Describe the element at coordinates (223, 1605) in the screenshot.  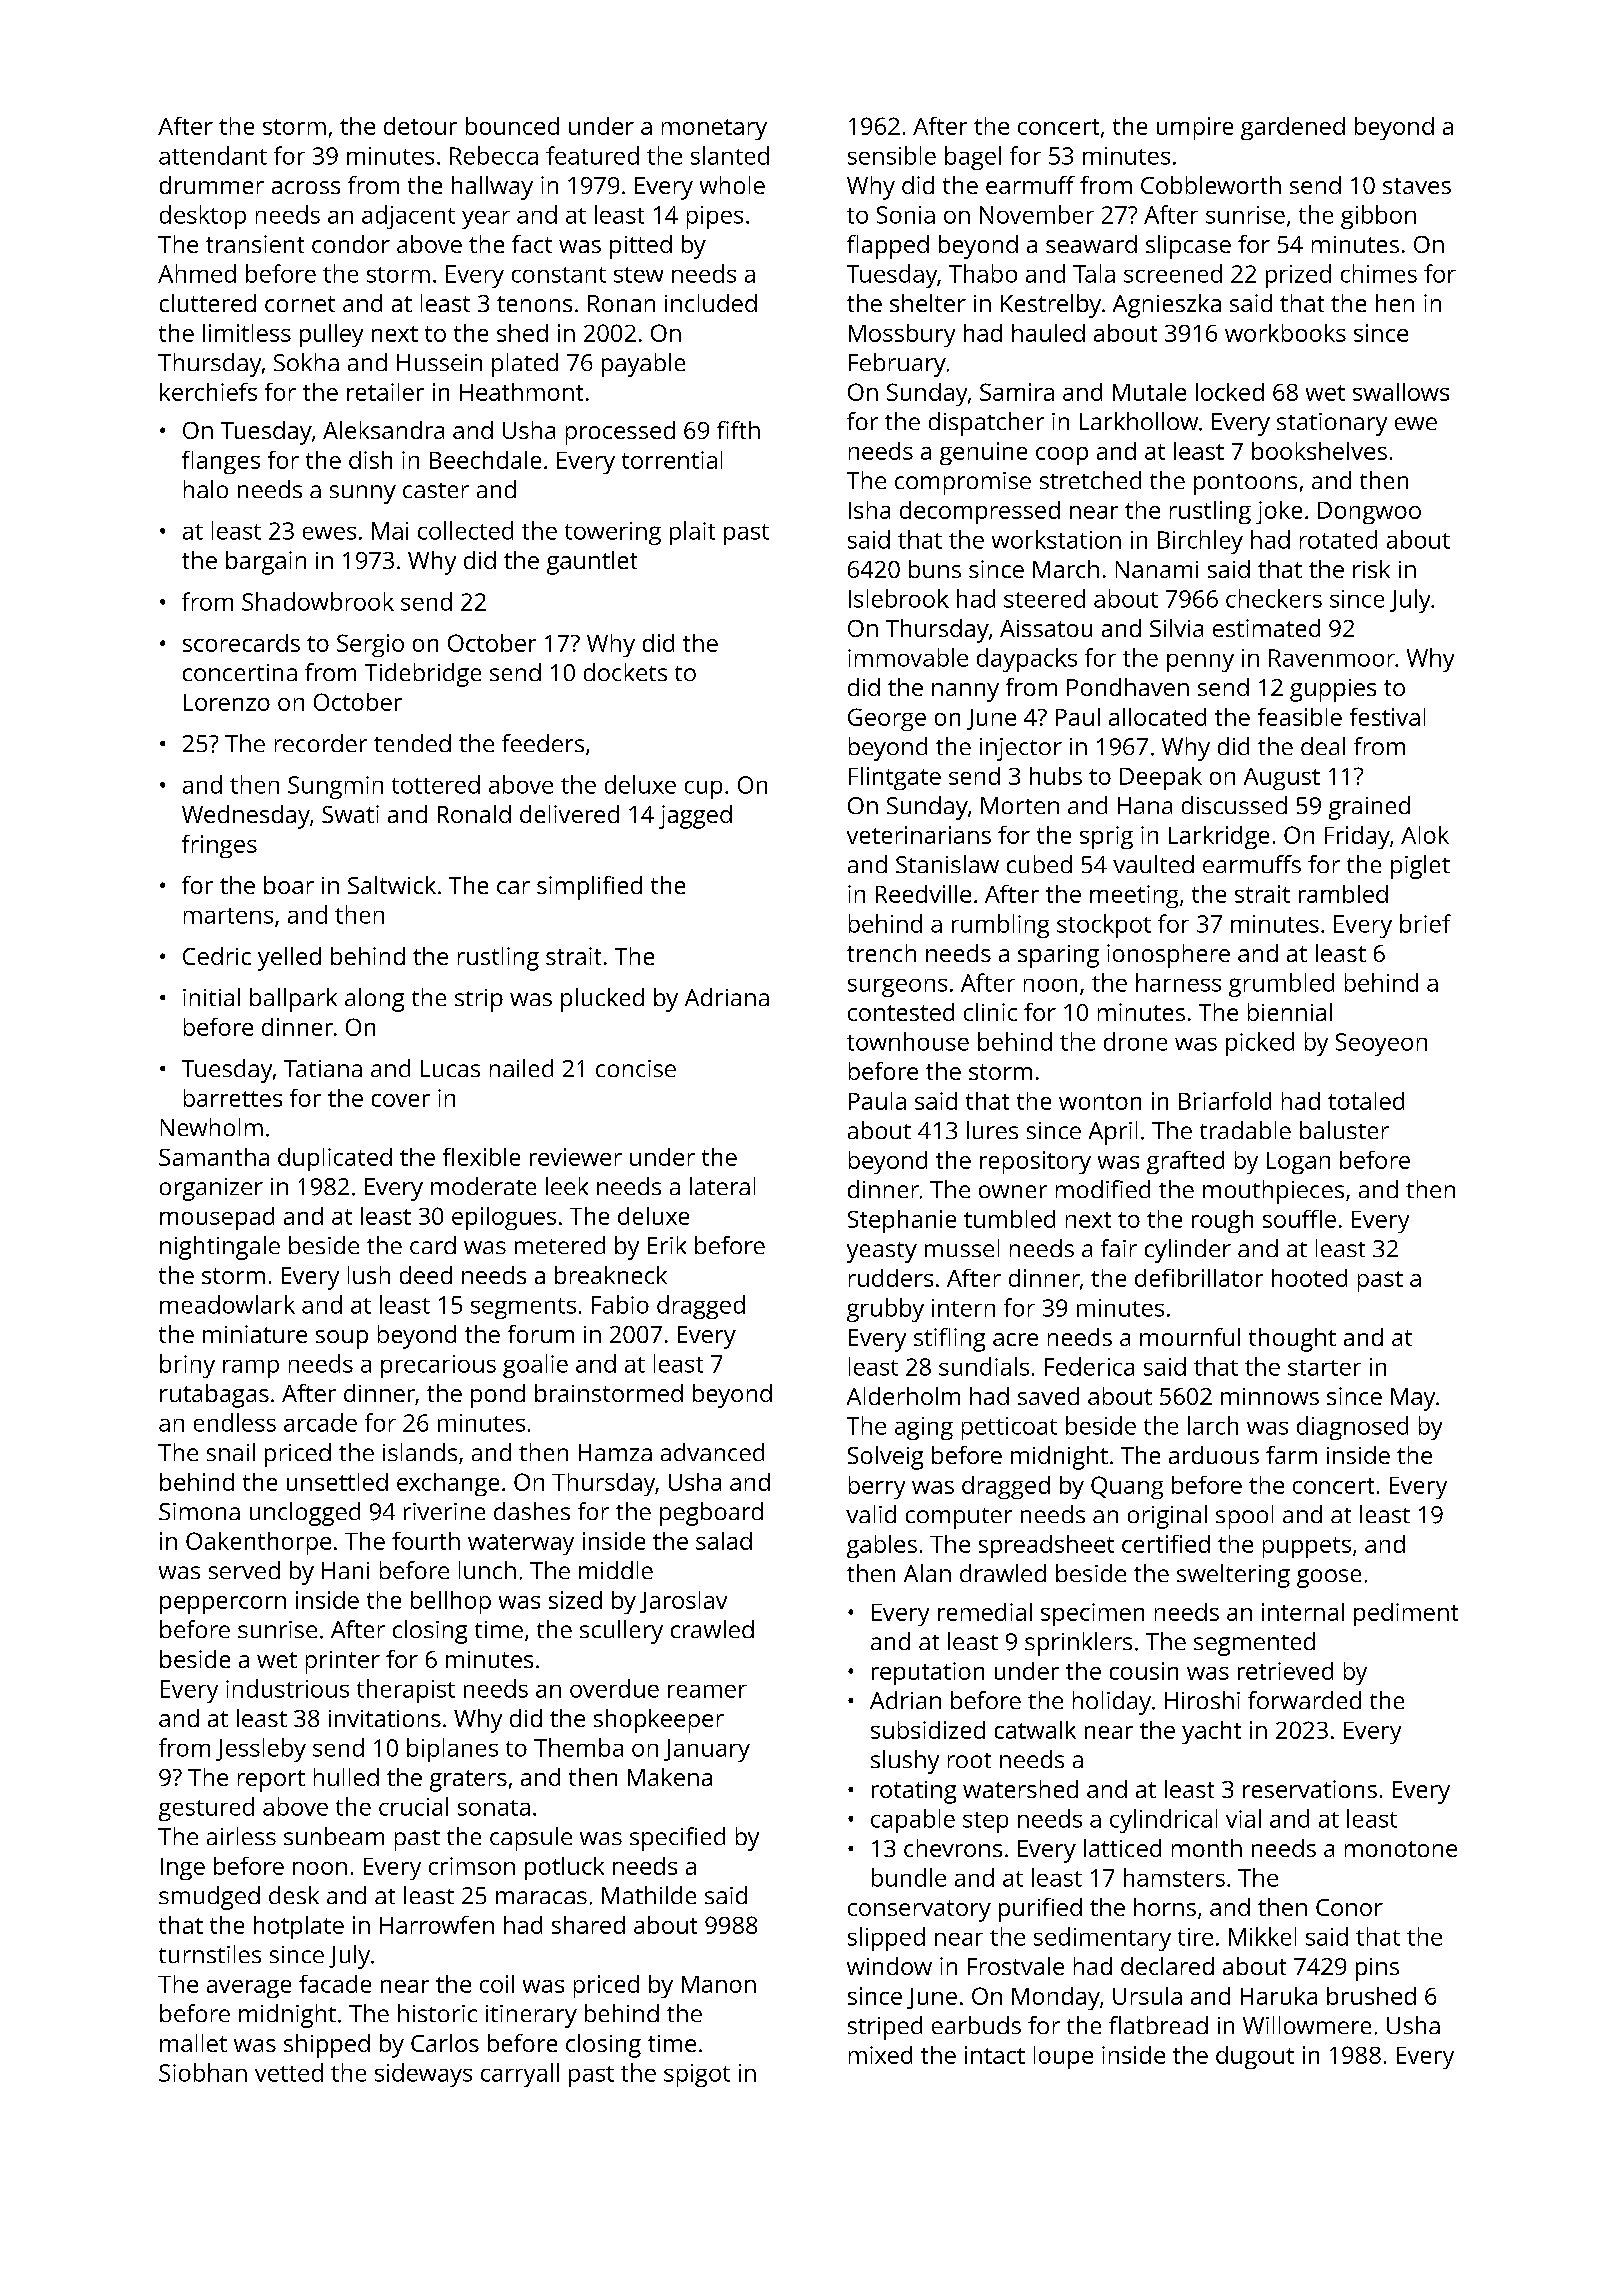
I see `peppercorn` at that location.
